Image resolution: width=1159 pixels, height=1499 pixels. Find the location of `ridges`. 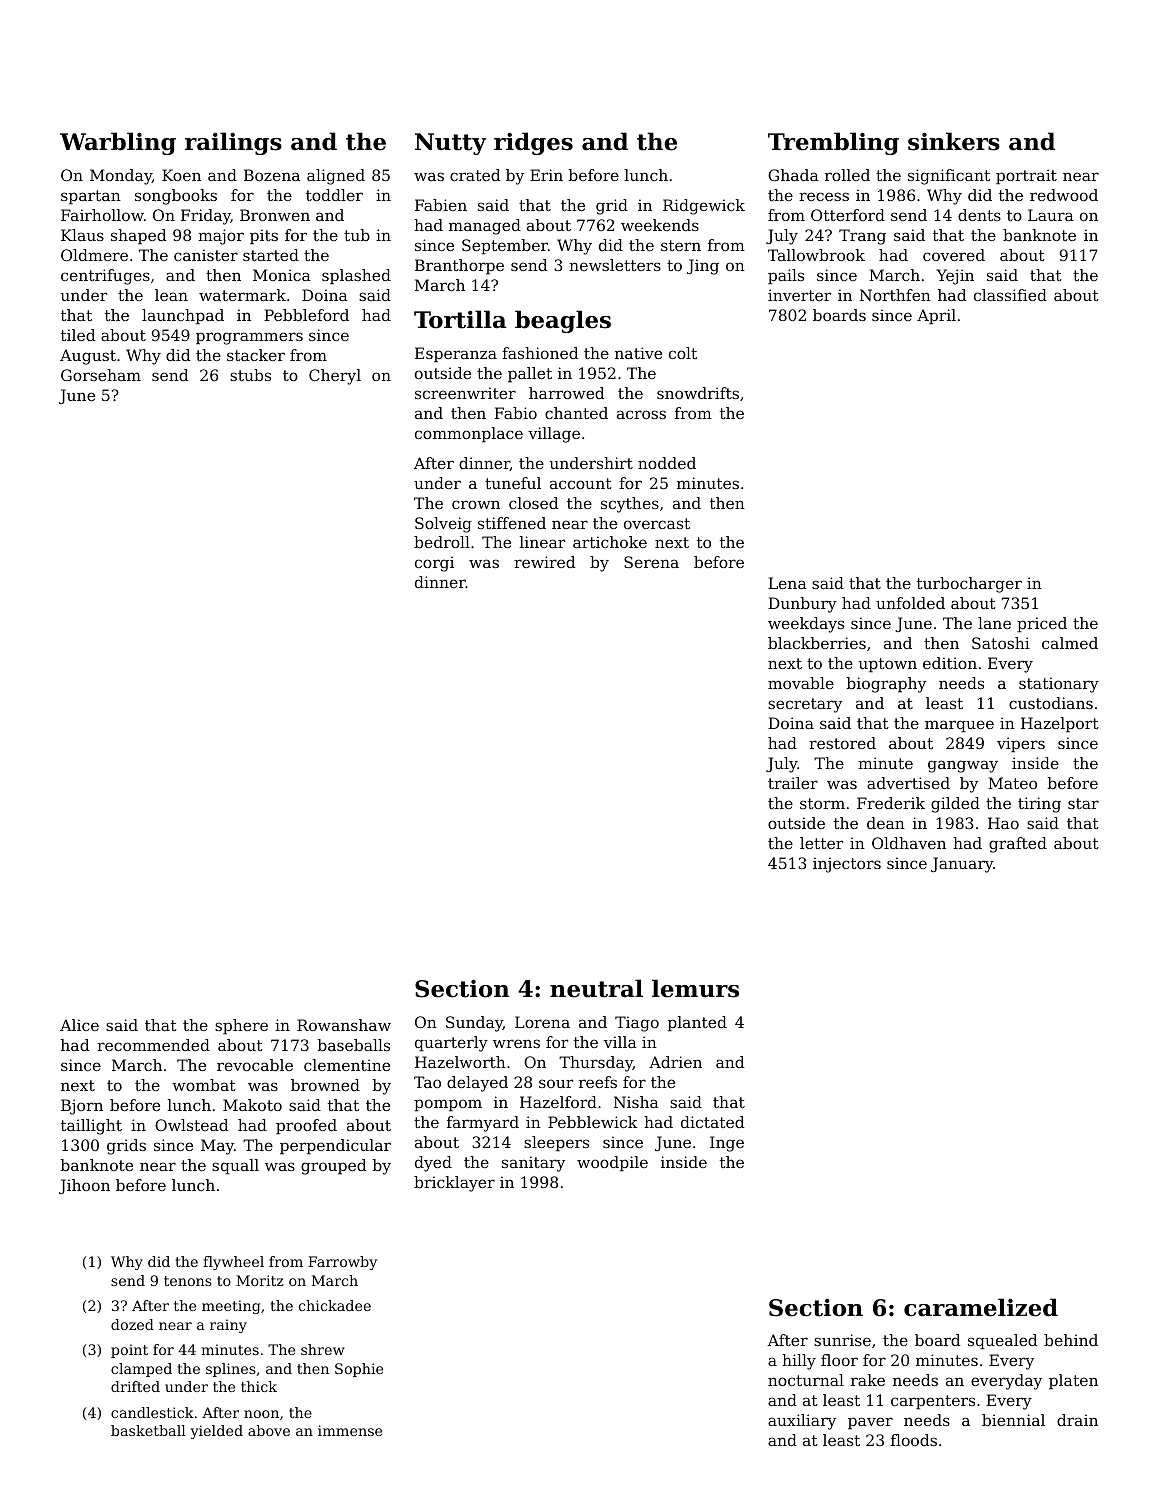

ridges is located at coordinates (533, 143).
